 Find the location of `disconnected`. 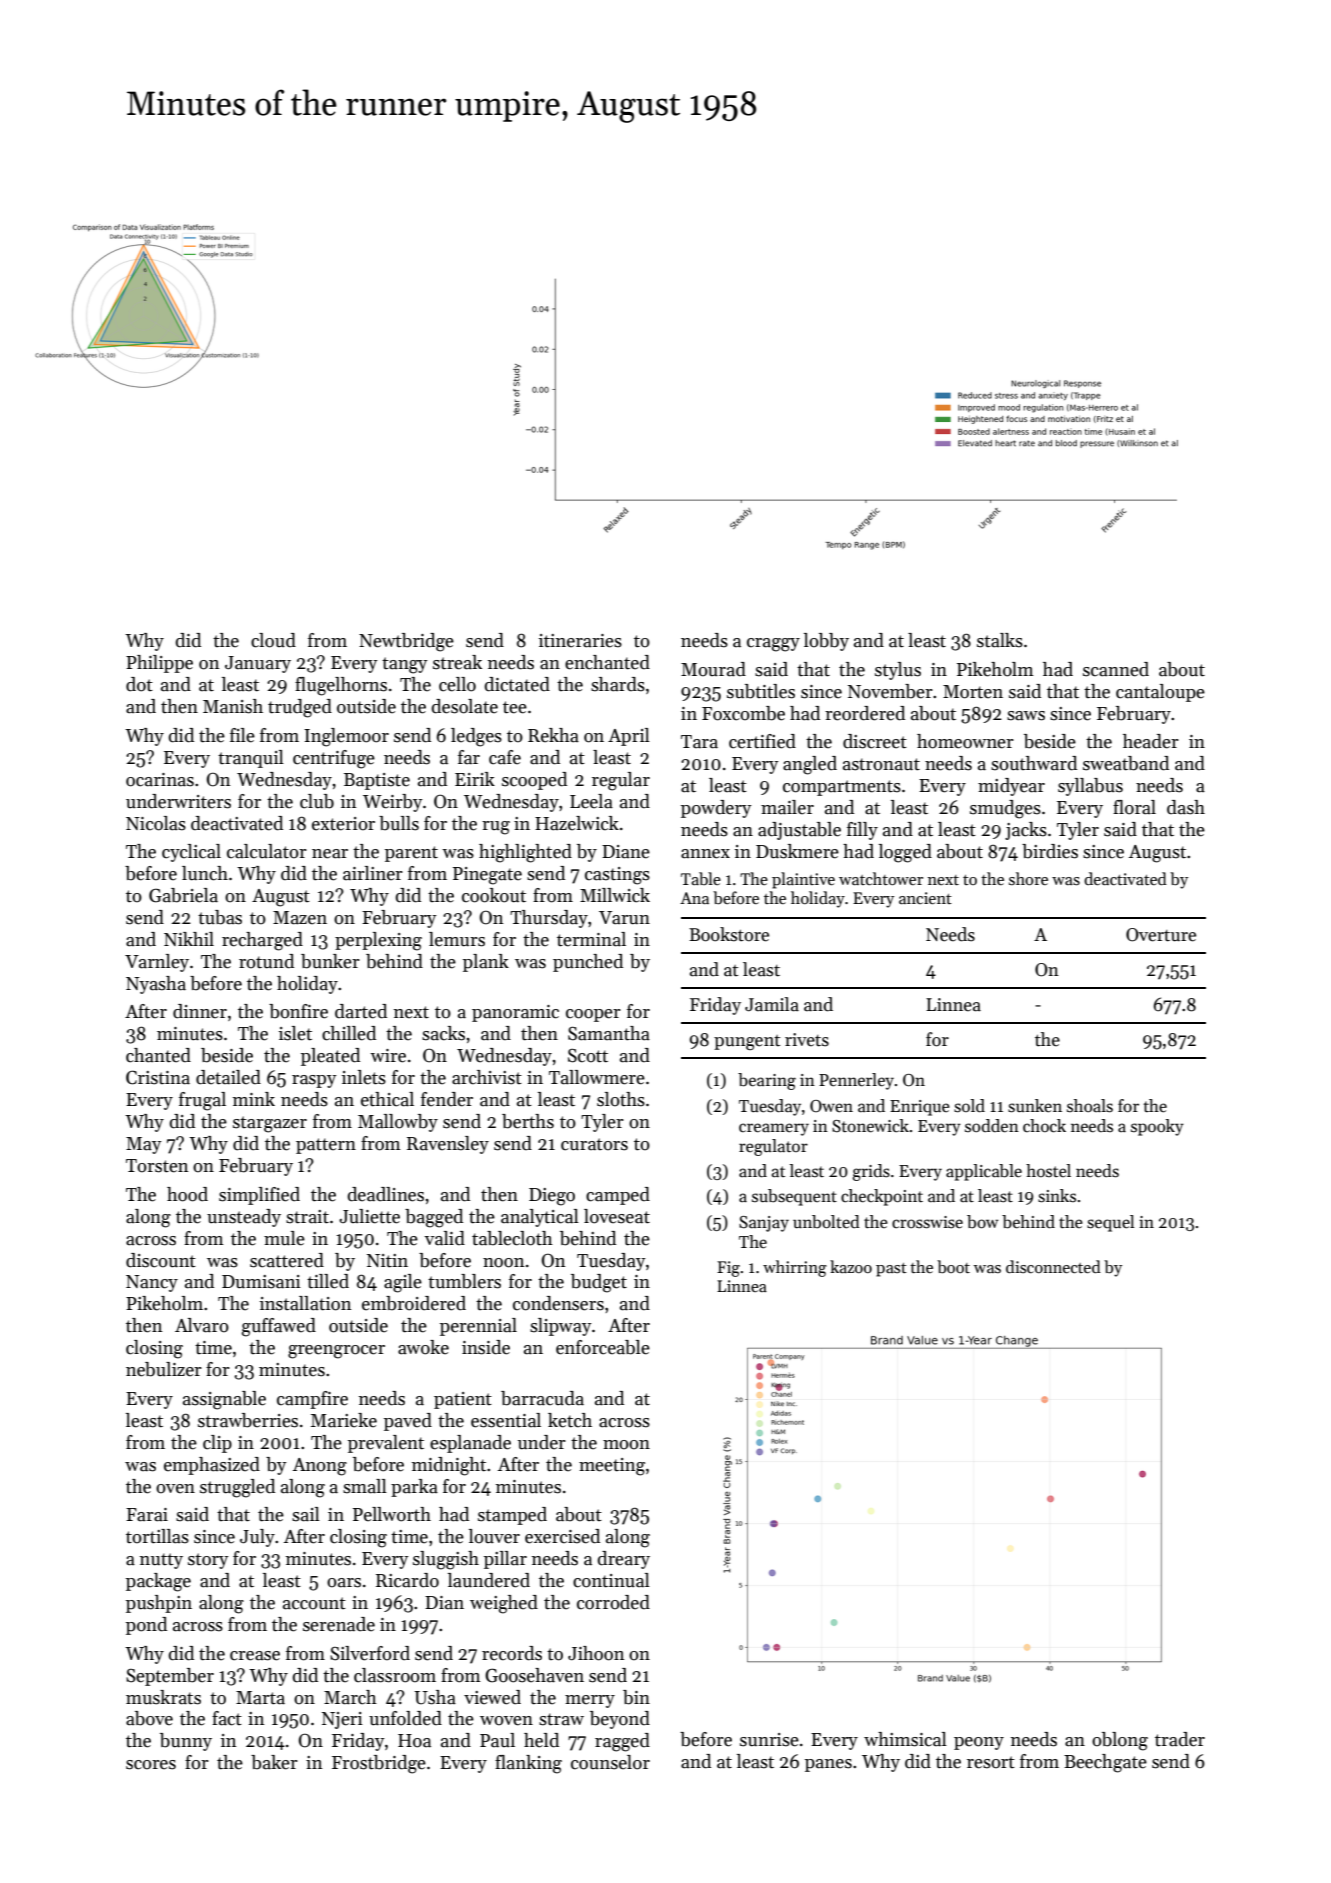

disconnected is located at coordinates (1053, 1266).
